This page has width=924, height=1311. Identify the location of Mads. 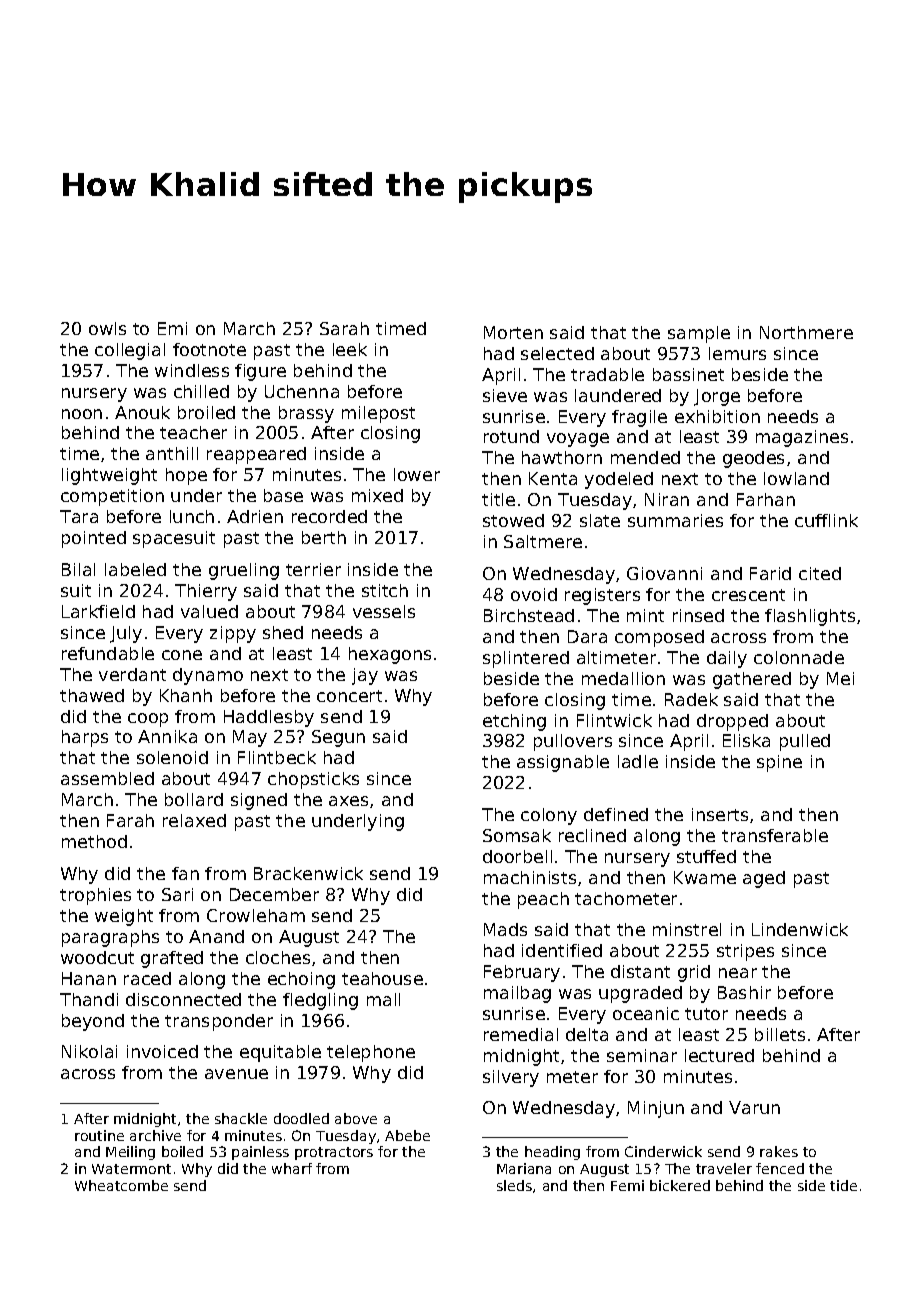
(505, 929).
